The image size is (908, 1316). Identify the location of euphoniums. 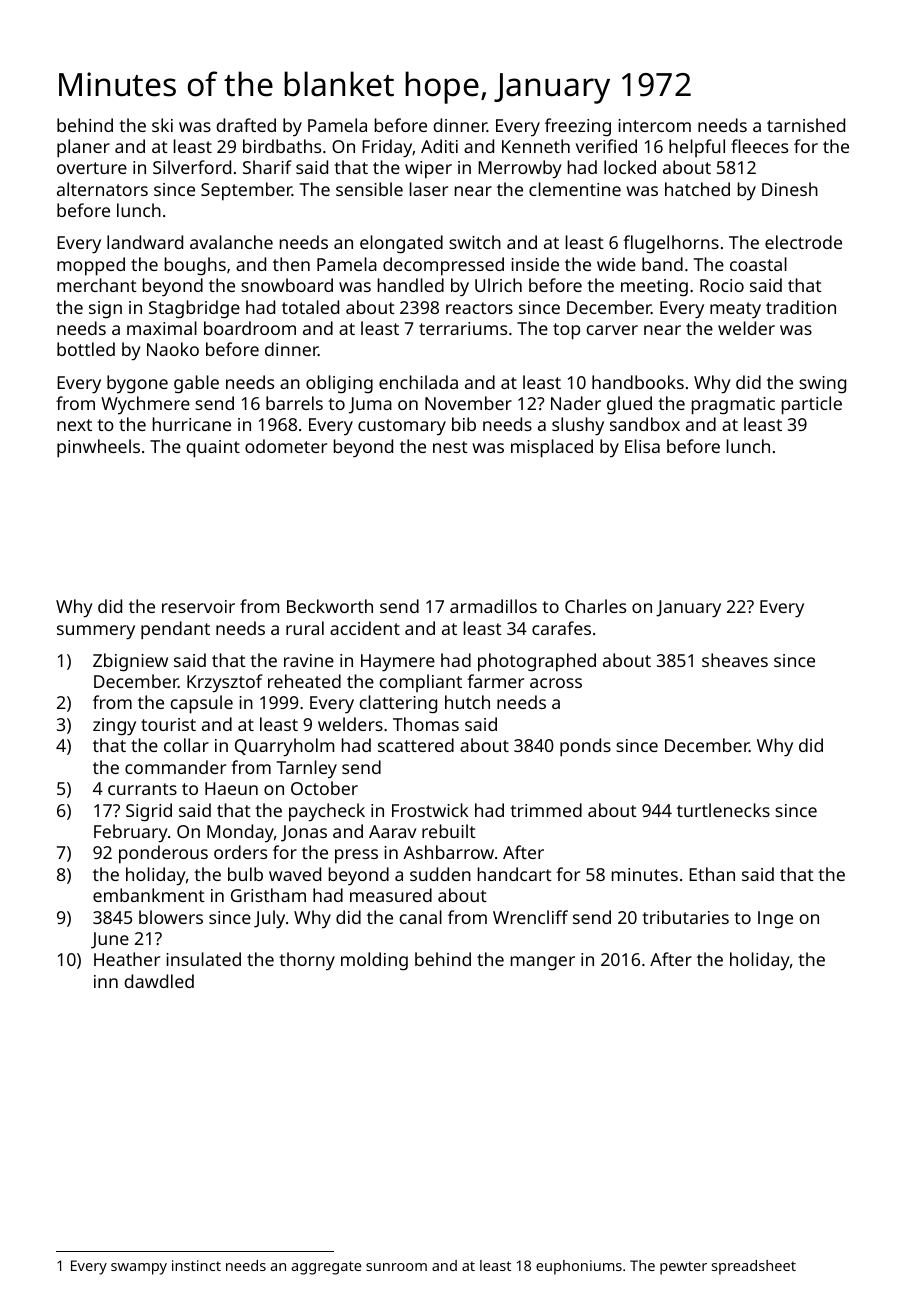
(579, 1267).
